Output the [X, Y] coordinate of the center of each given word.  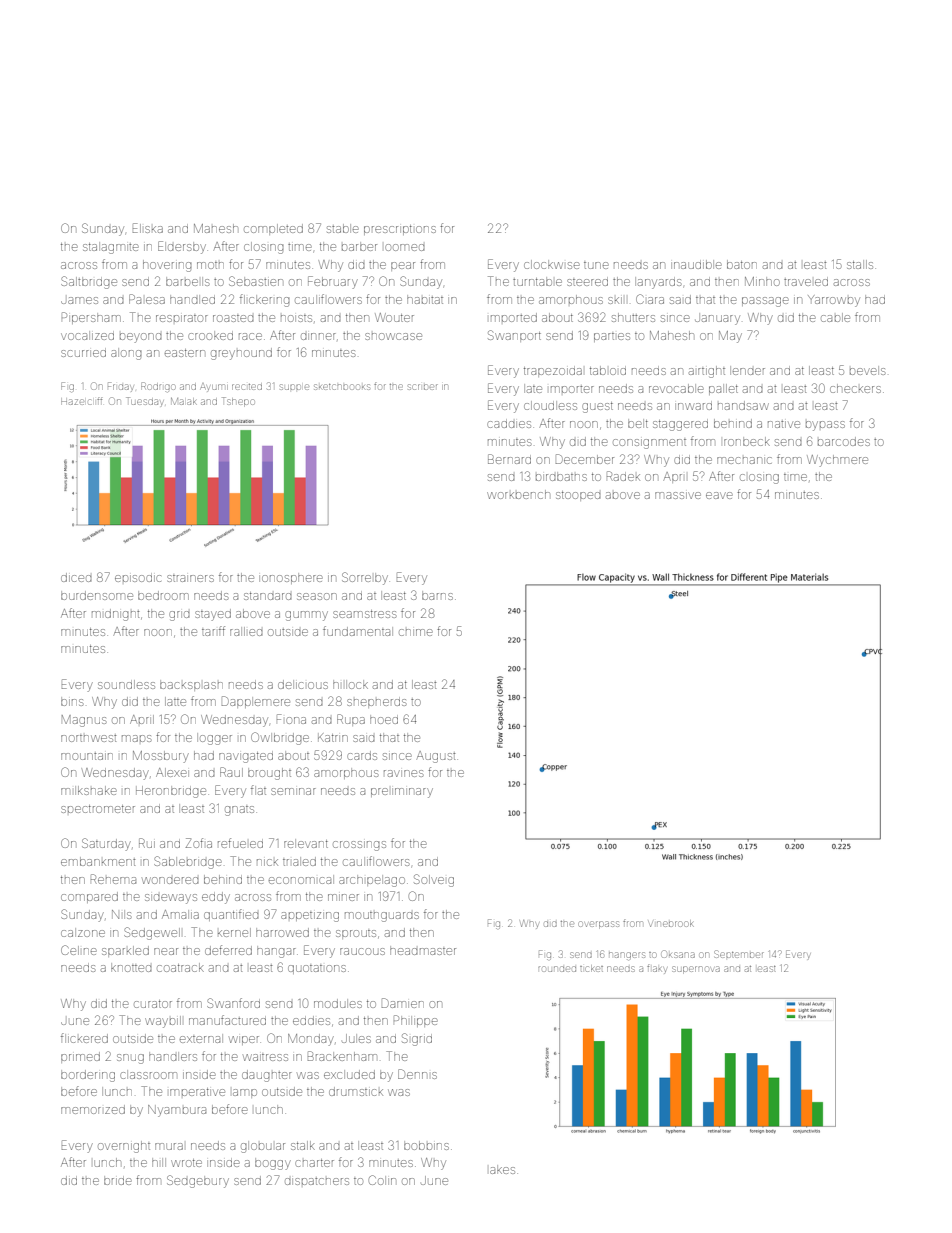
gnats [239, 811]
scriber [423, 387]
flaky [656, 969]
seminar [293, 791]
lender [747, 370]
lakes [502, 1169]
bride [118, 1180]
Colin [382, 1180]
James [79, 300]
